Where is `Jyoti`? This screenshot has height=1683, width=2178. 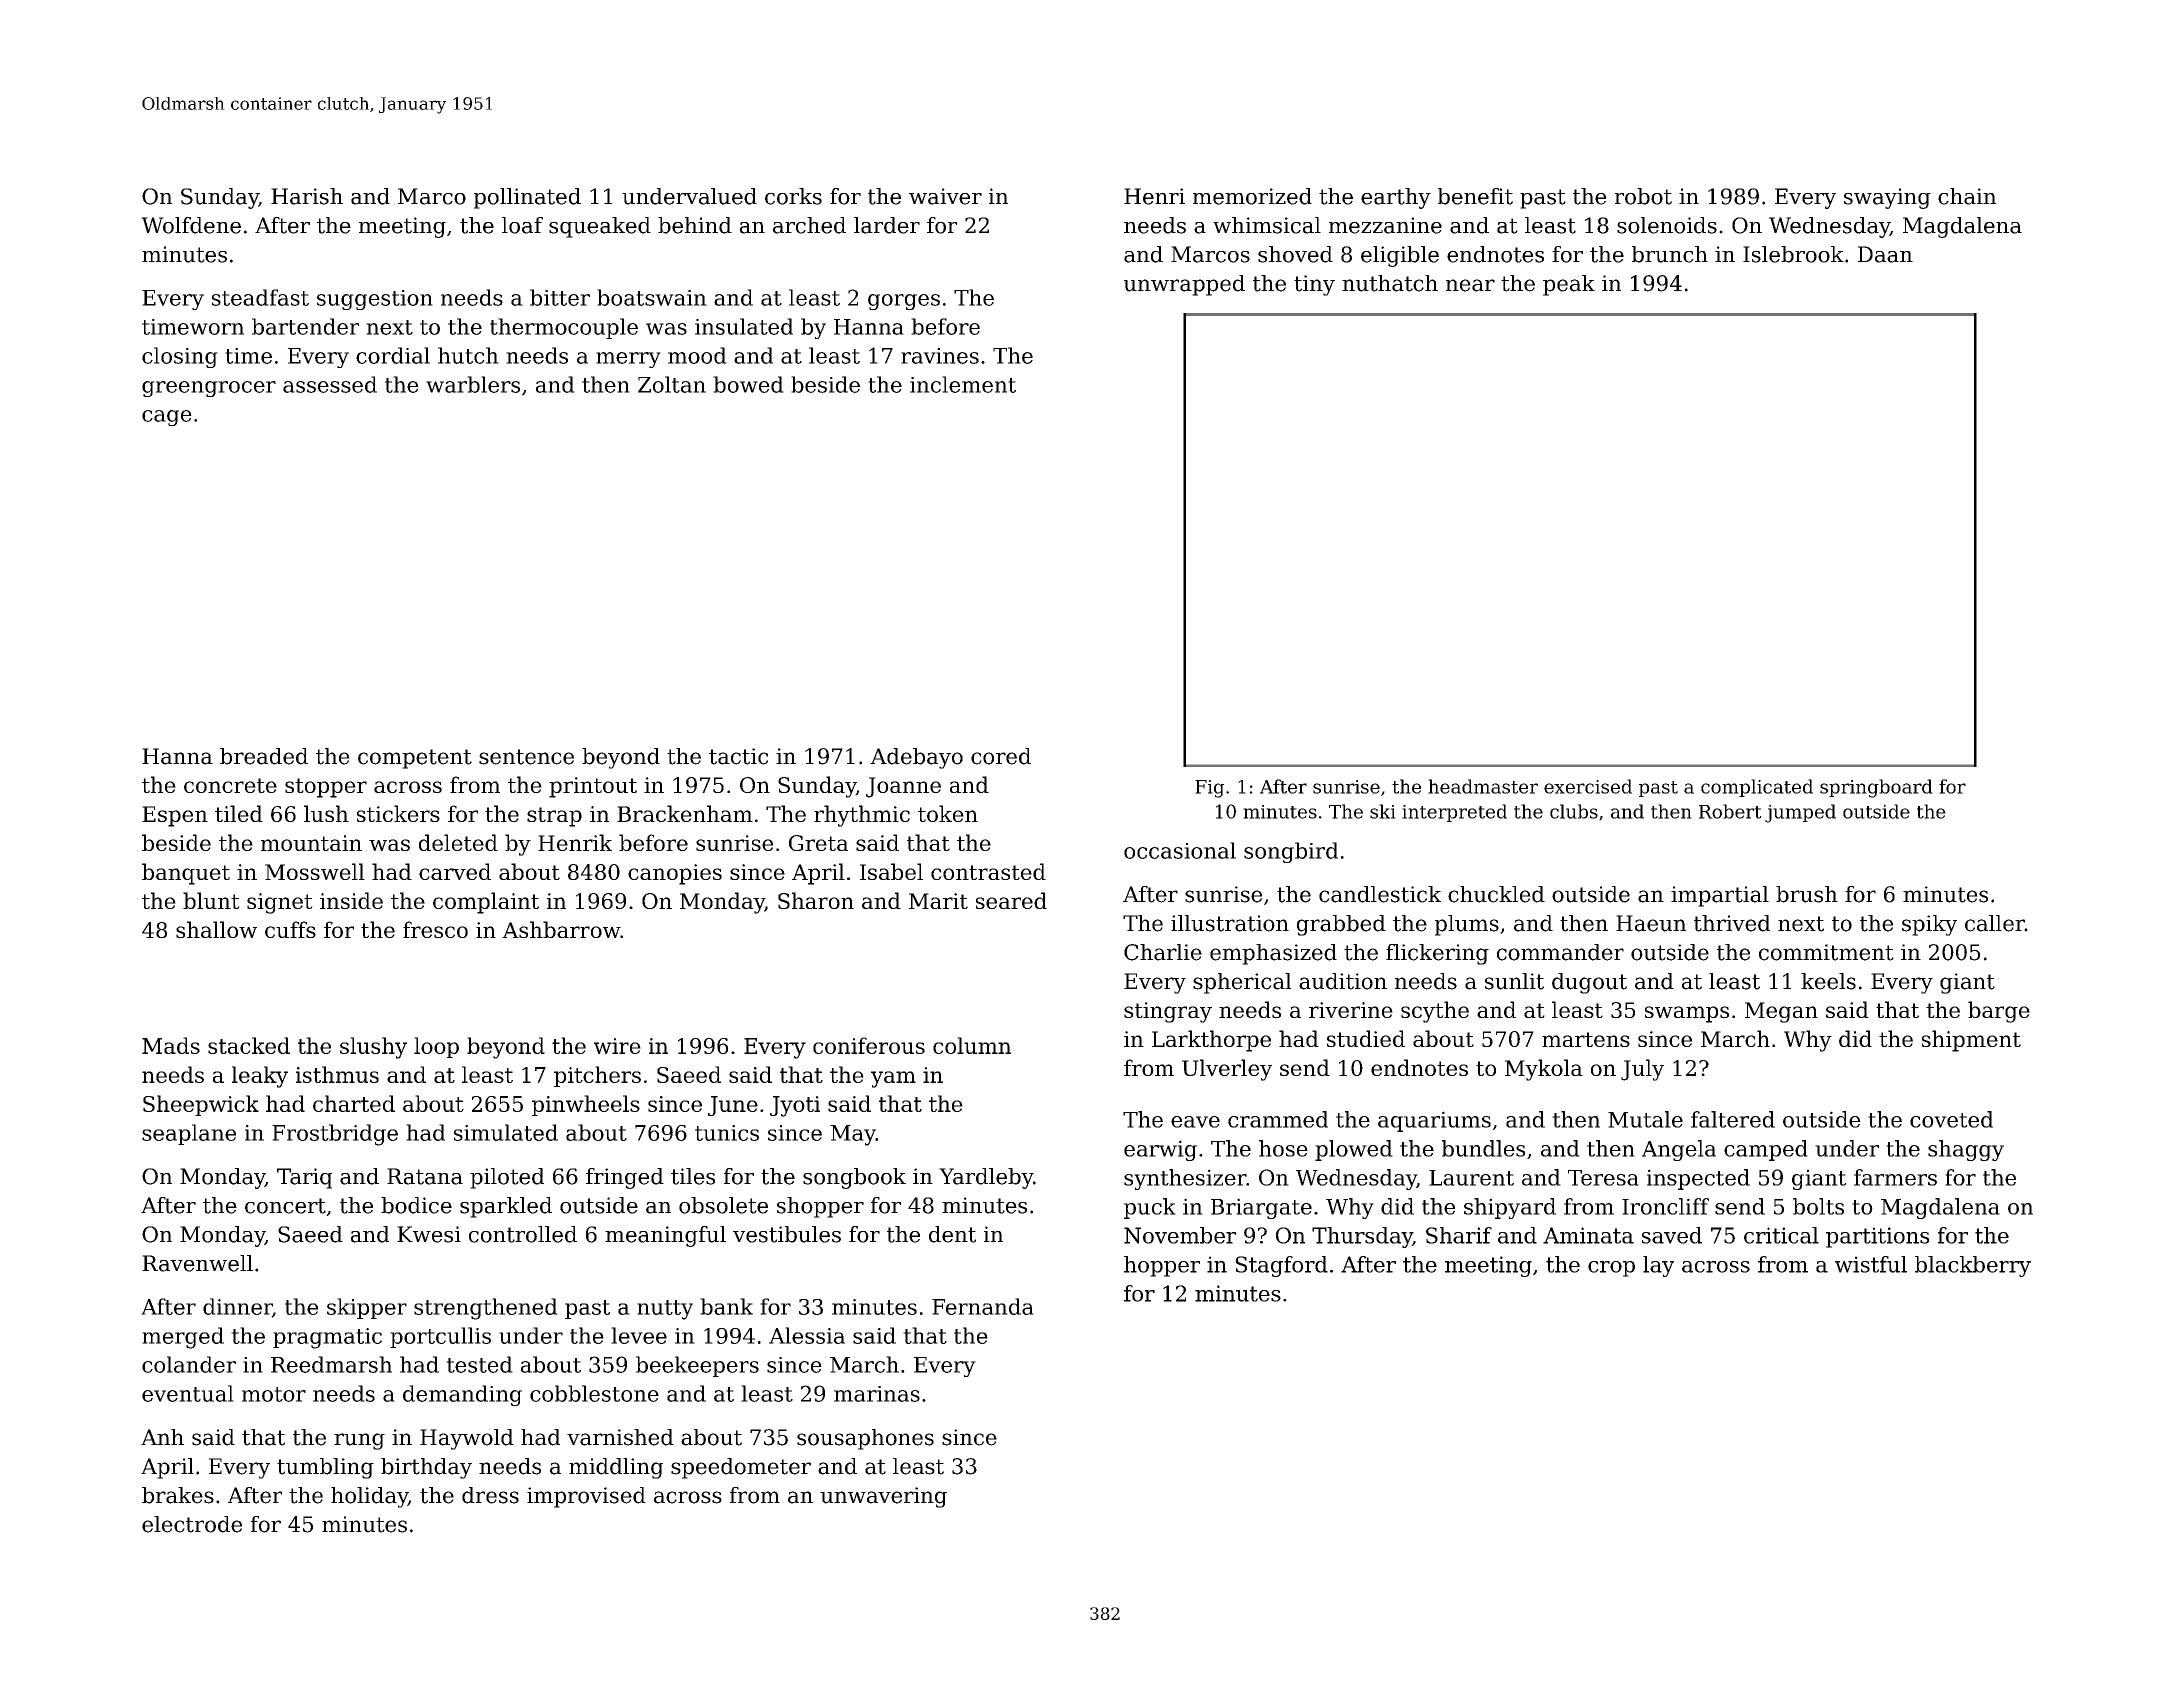 Jyoti is located at coordinates (795, 1106).
